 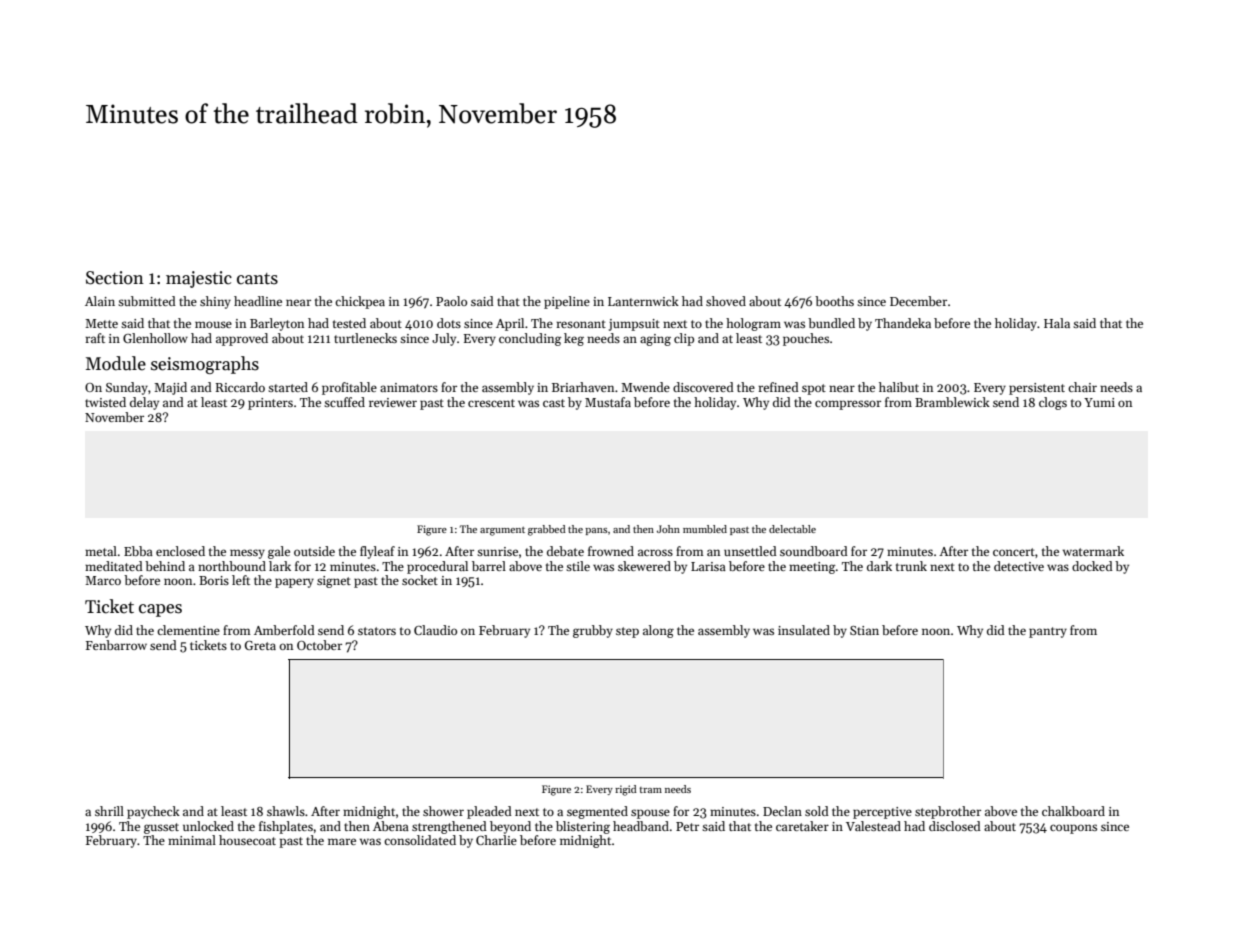 What do you see at coordinates (116, 645) in the screenshot?
I see `Fenbarrow` at bounding box center [116, 645].
